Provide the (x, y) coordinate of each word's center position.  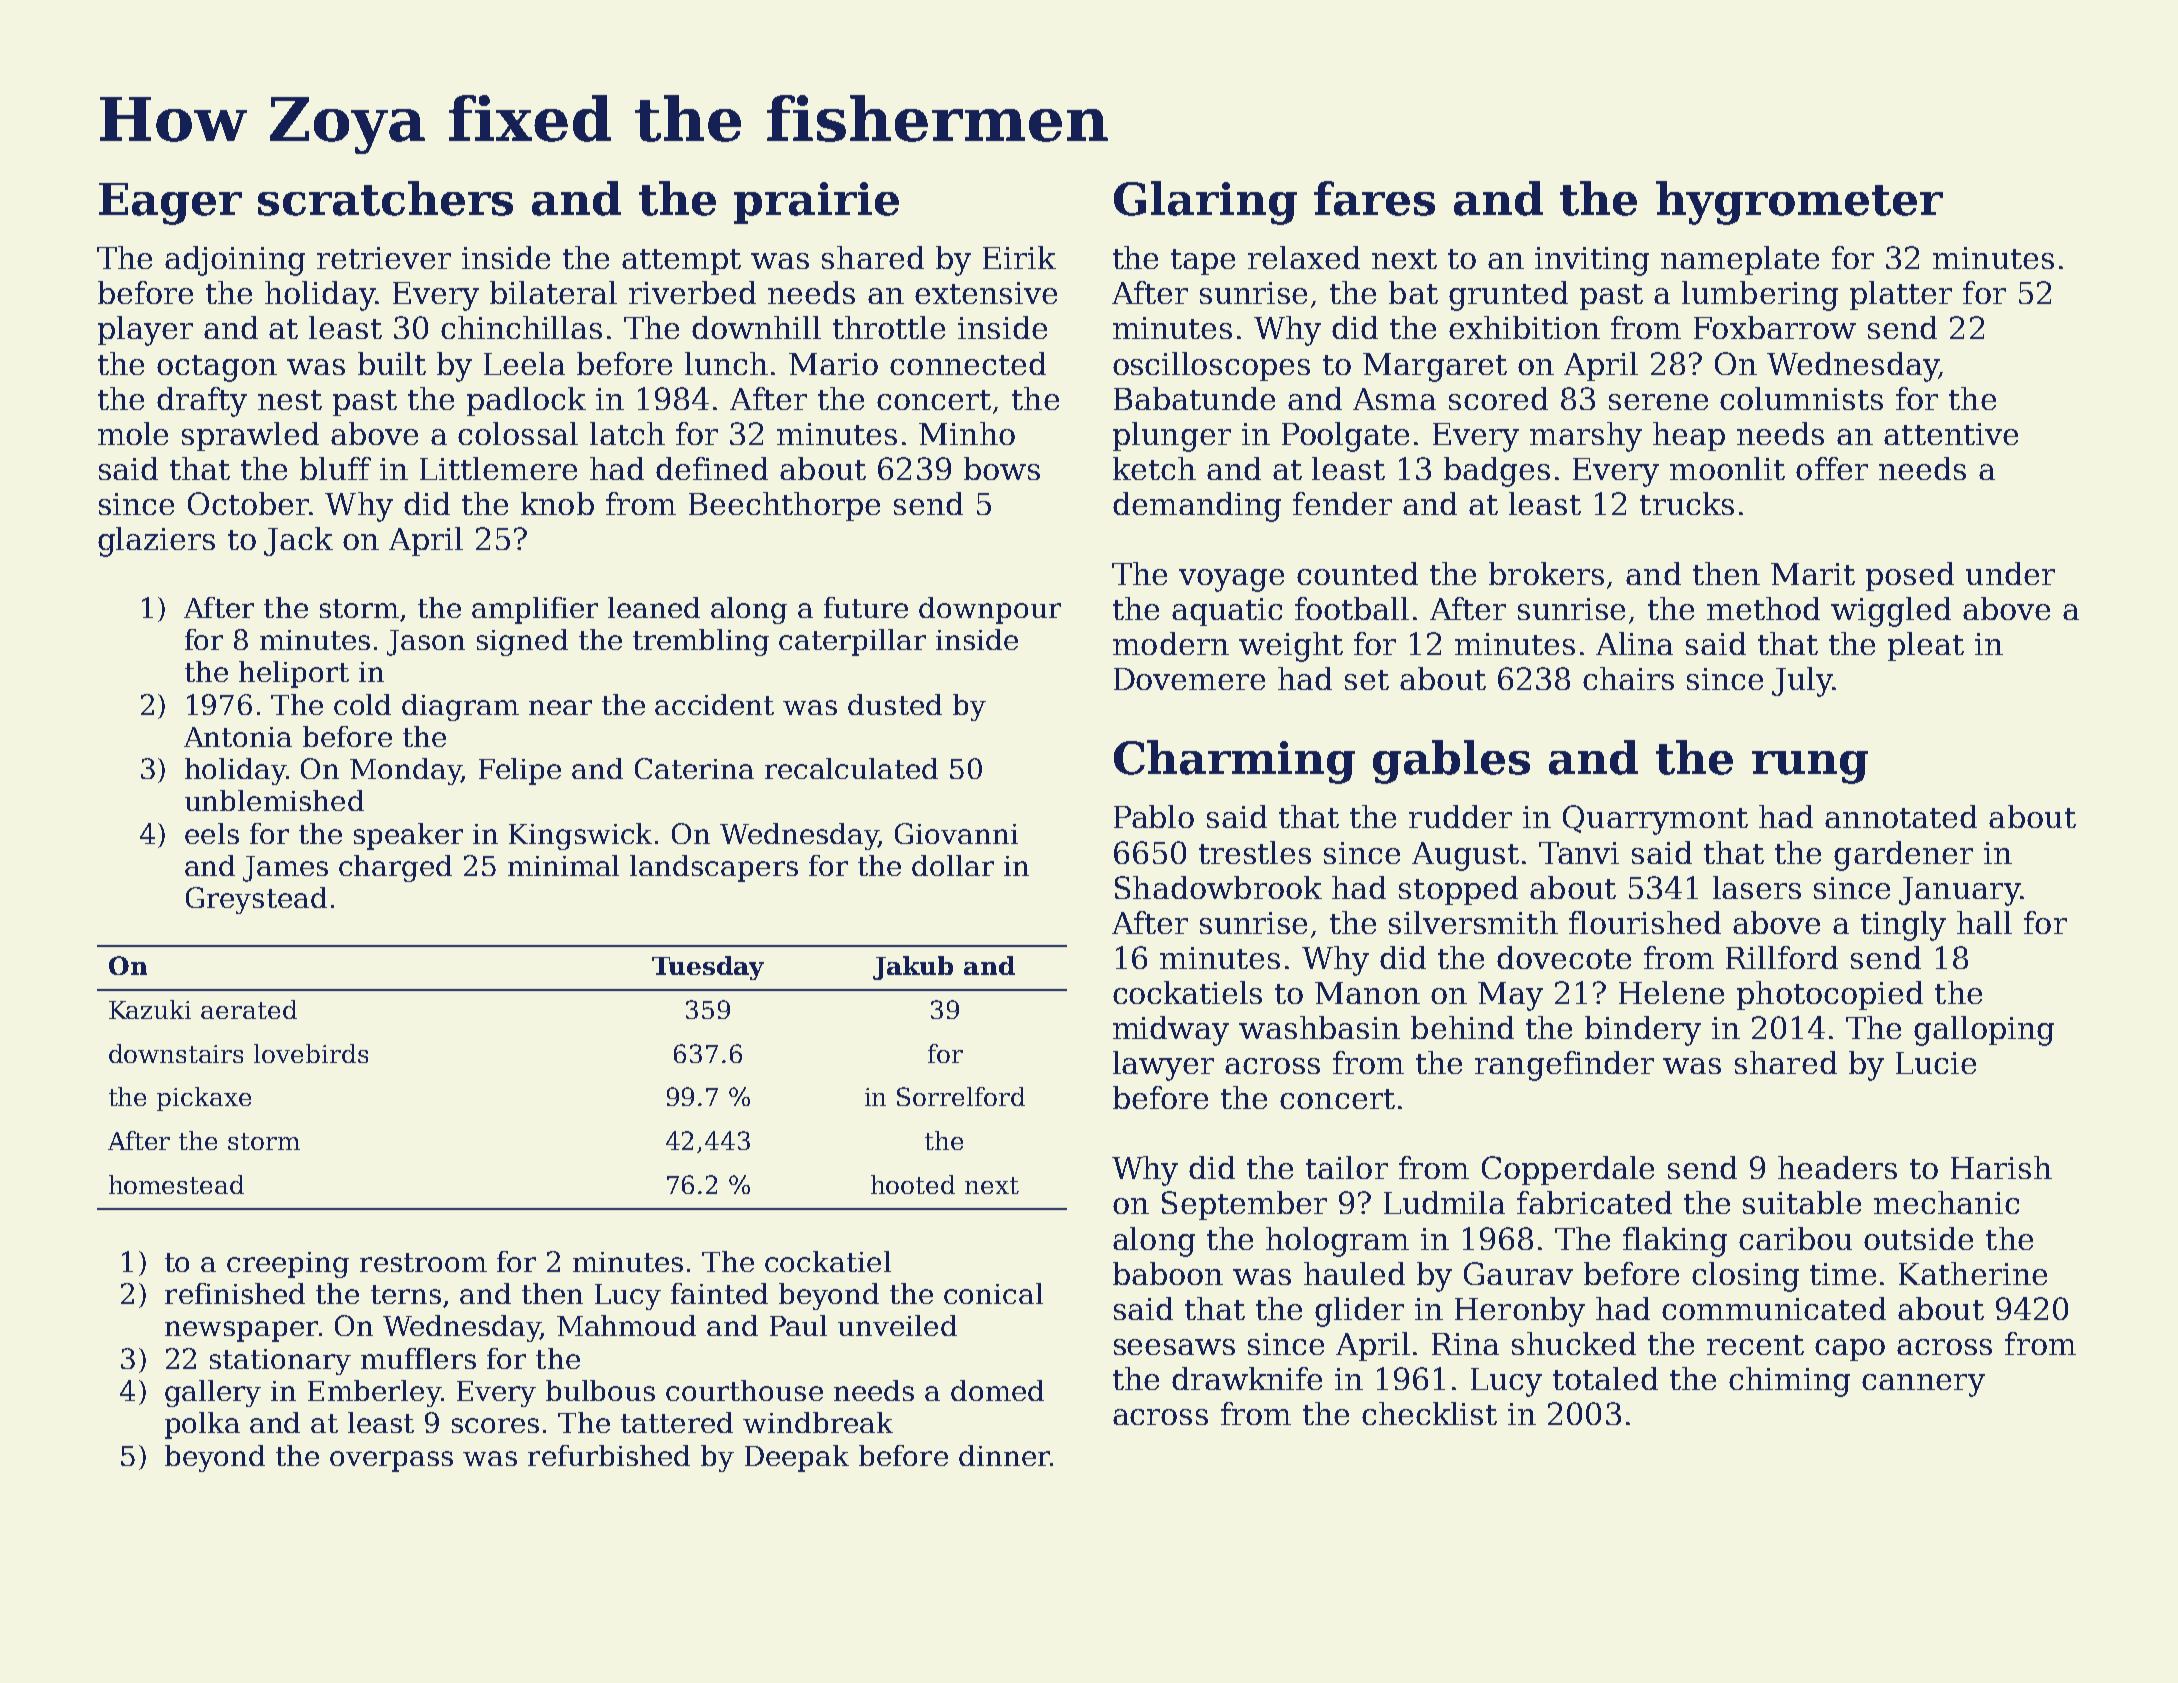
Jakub (913, 968)
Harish (2001, 1167)
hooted (913, 1184)
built (392, 363)
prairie (816, 203)
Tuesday (708, 968)
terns (406, 1294)
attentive (1951, 434)
